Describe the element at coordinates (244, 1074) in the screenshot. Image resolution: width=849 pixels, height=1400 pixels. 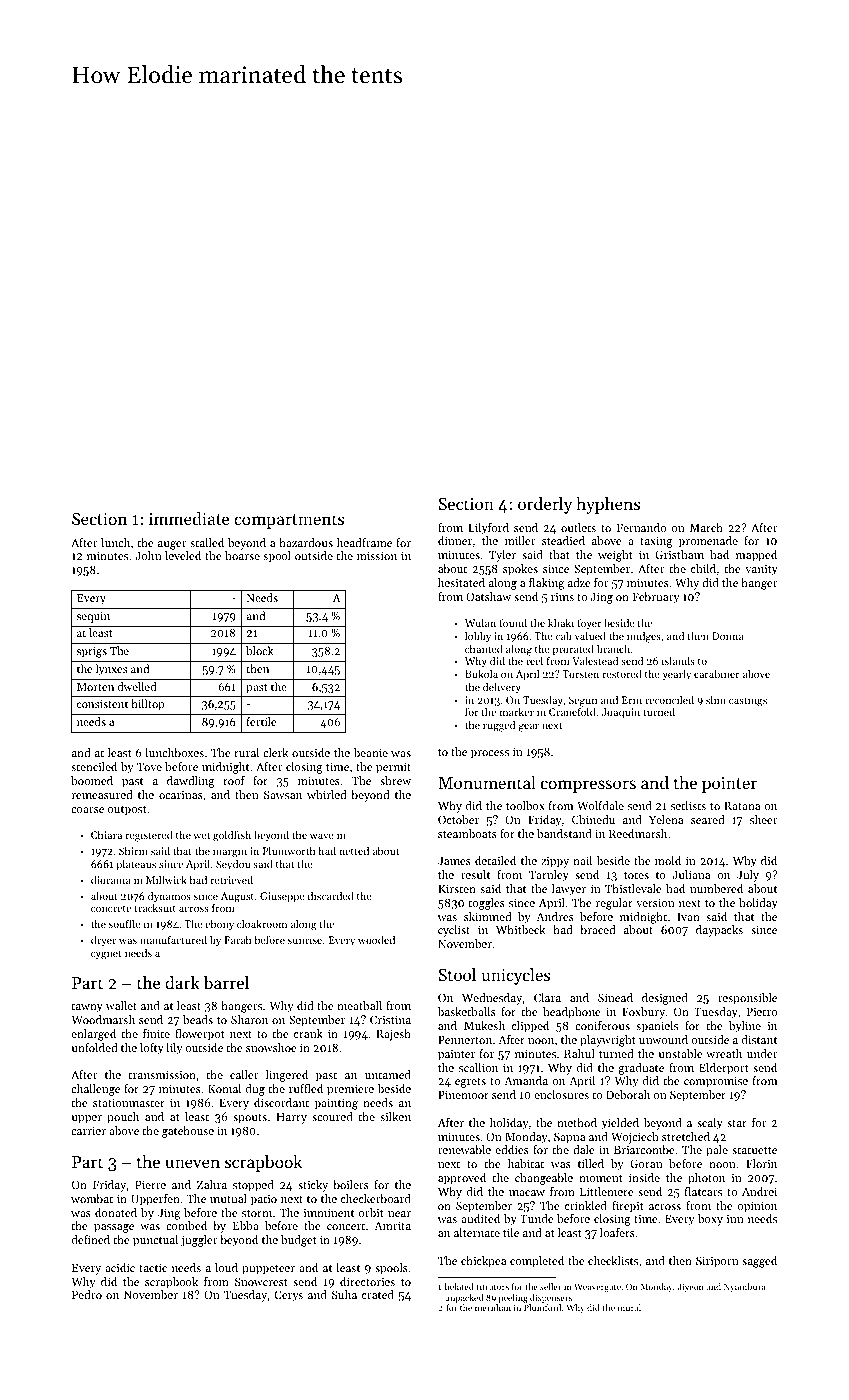
I see `caller` at that location.
